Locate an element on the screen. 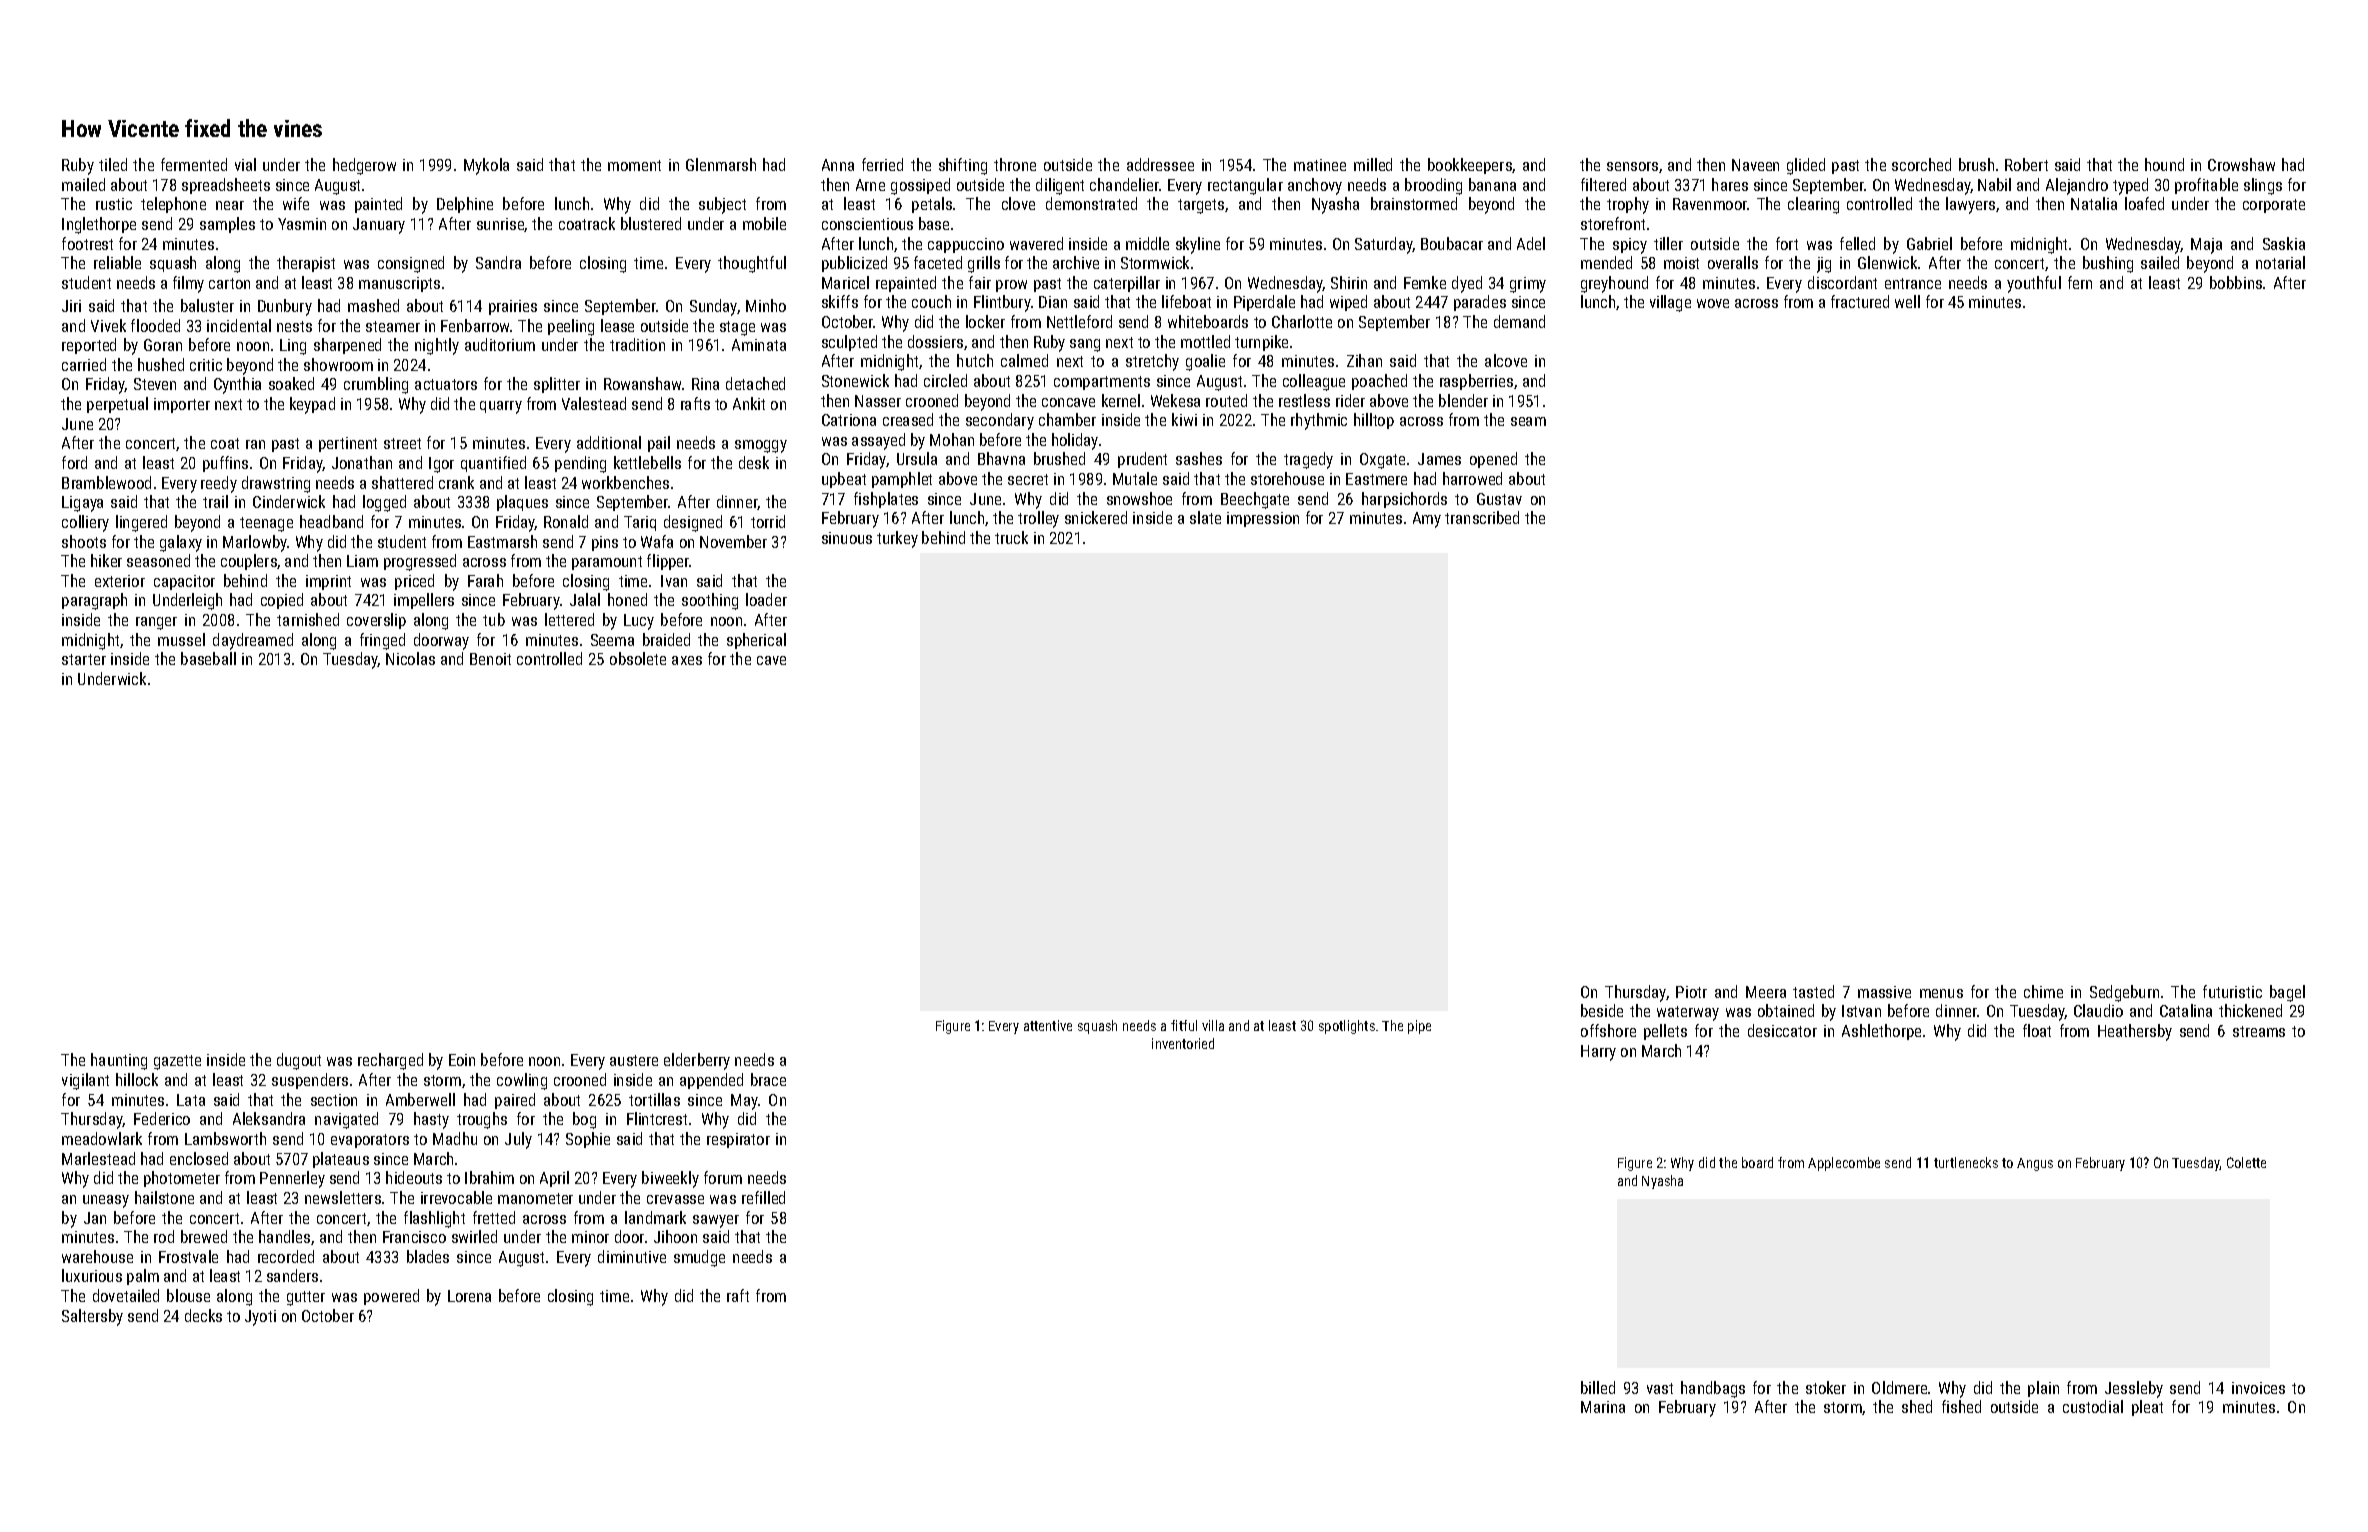 The image size is (2368, 1532). Heathersby is located at coordinates (2135, 1032).
